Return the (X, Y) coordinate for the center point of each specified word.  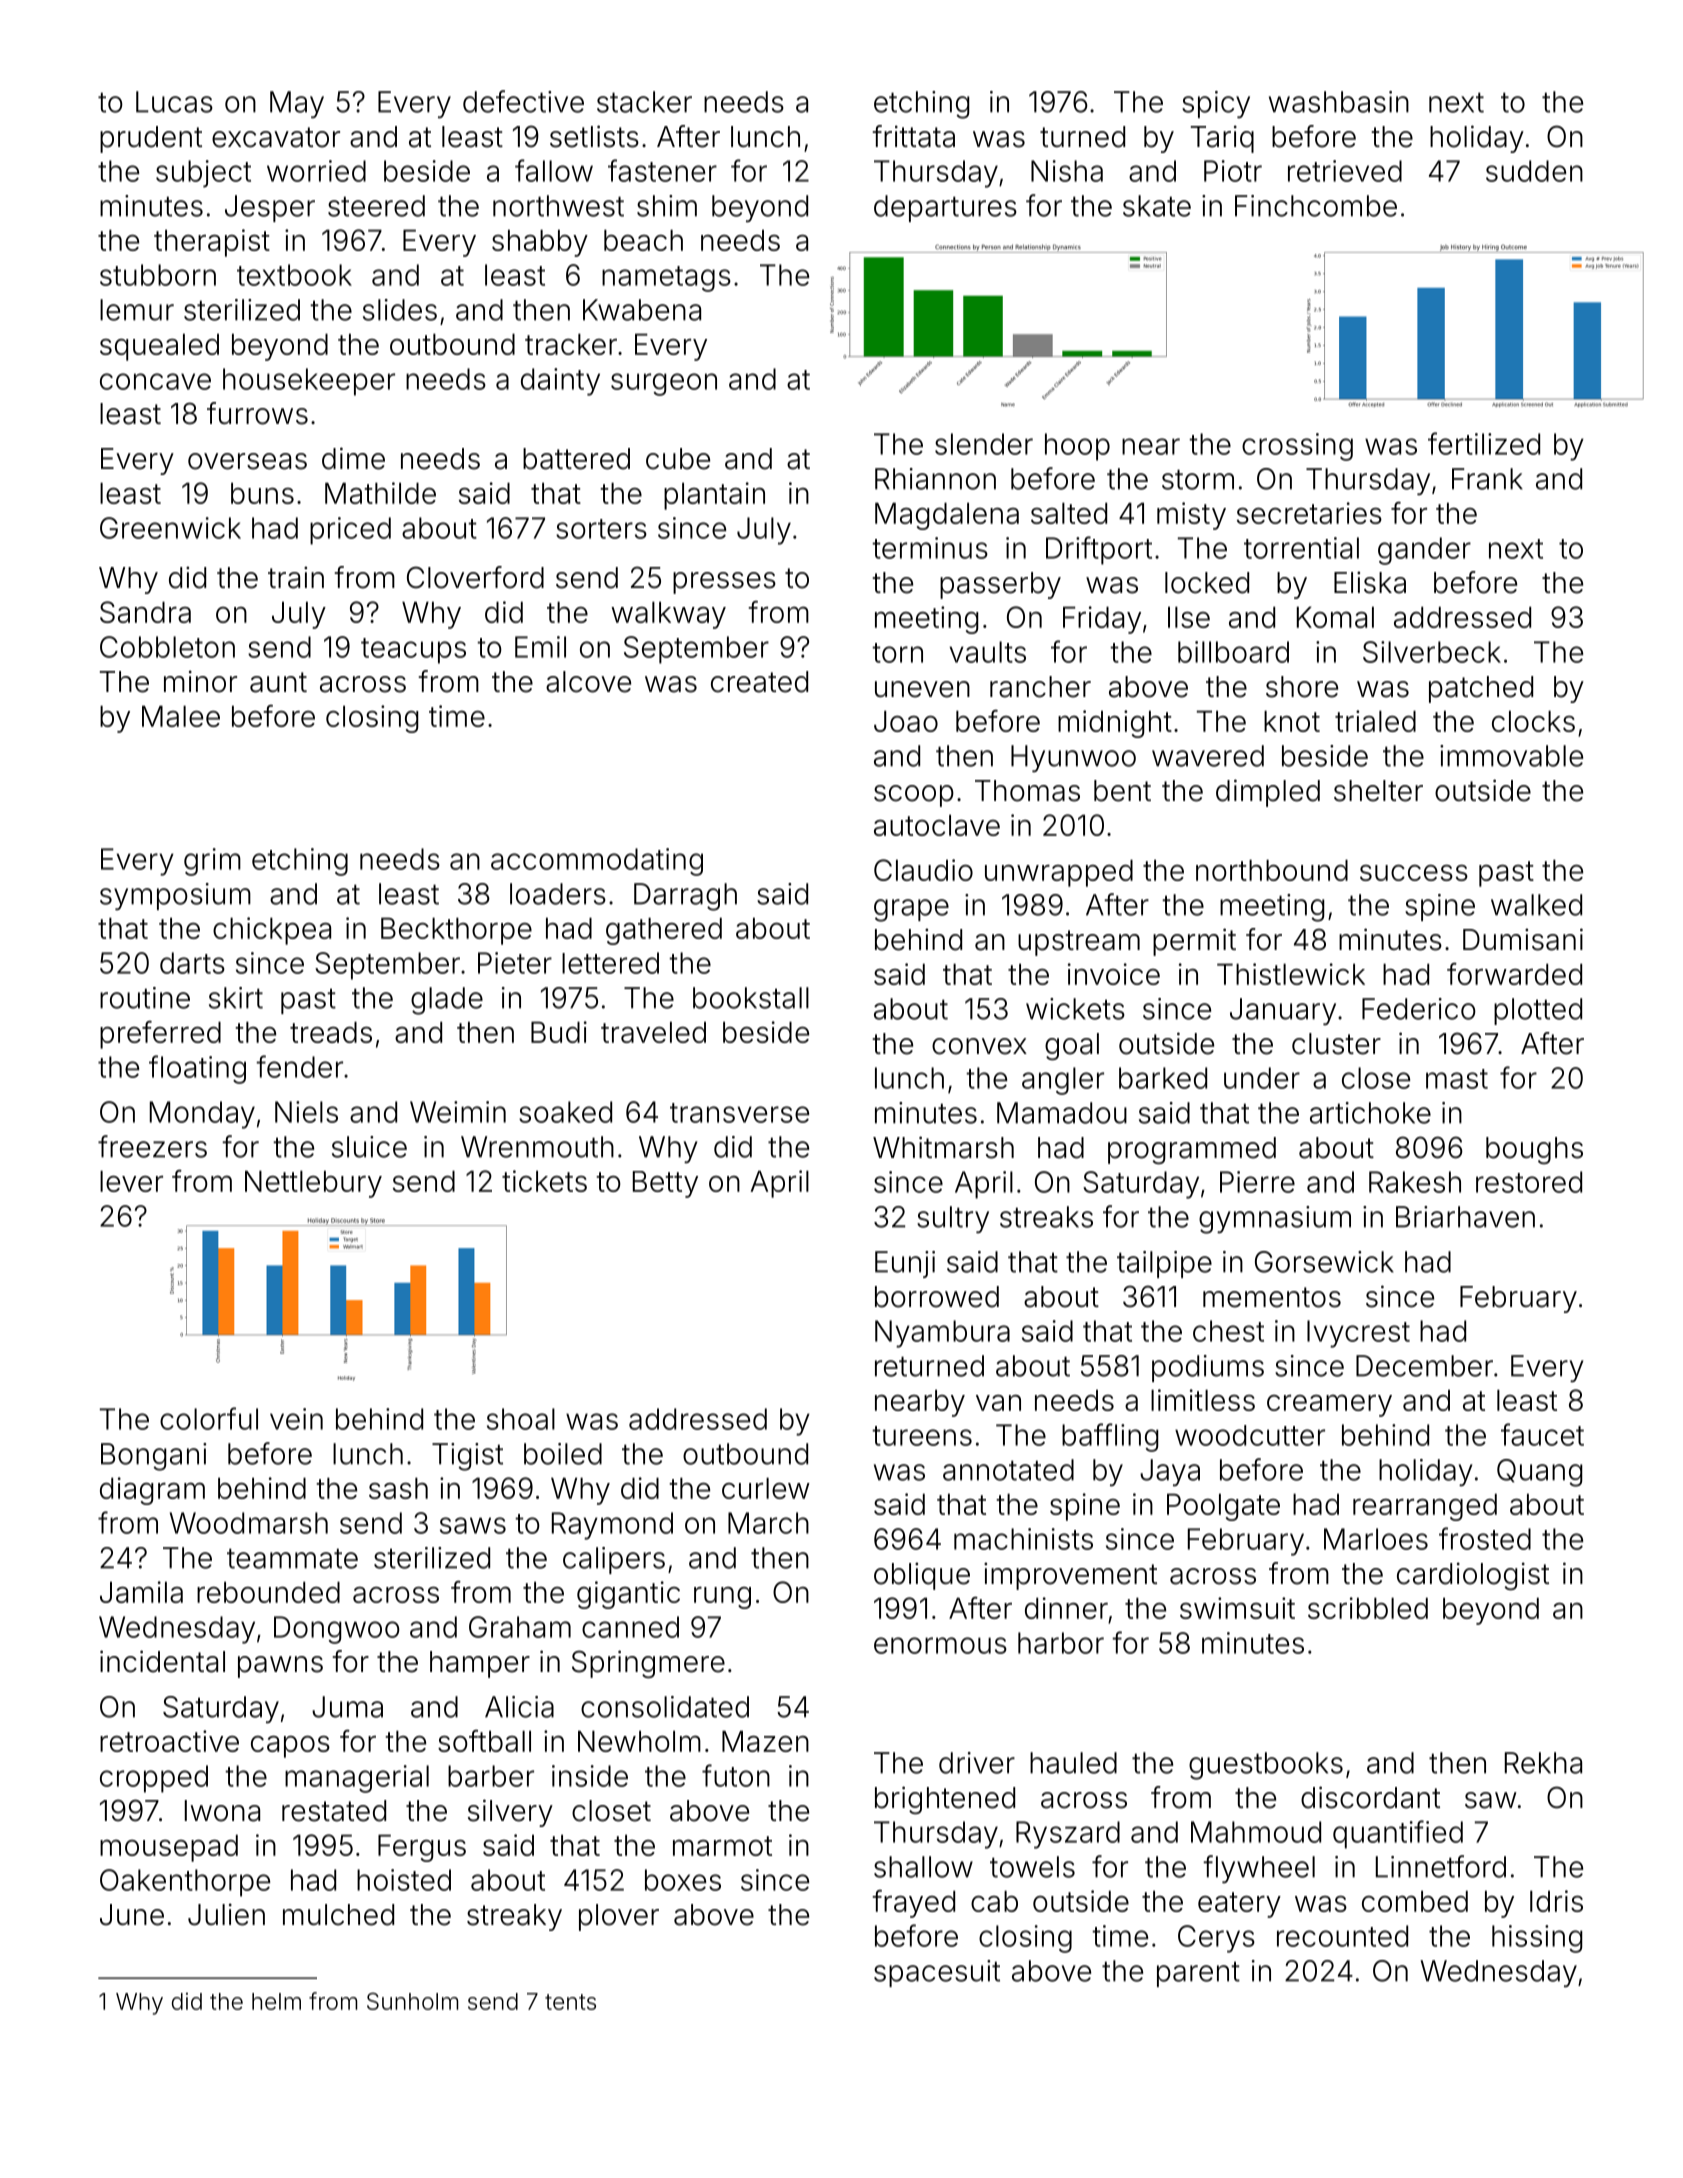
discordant (1370, 1797)
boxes (683, 1880)
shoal (521, 1419)
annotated (1008, 1470)
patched (1481, 689)
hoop (1077, 447)
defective (523, 101)
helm (276, 2001)
